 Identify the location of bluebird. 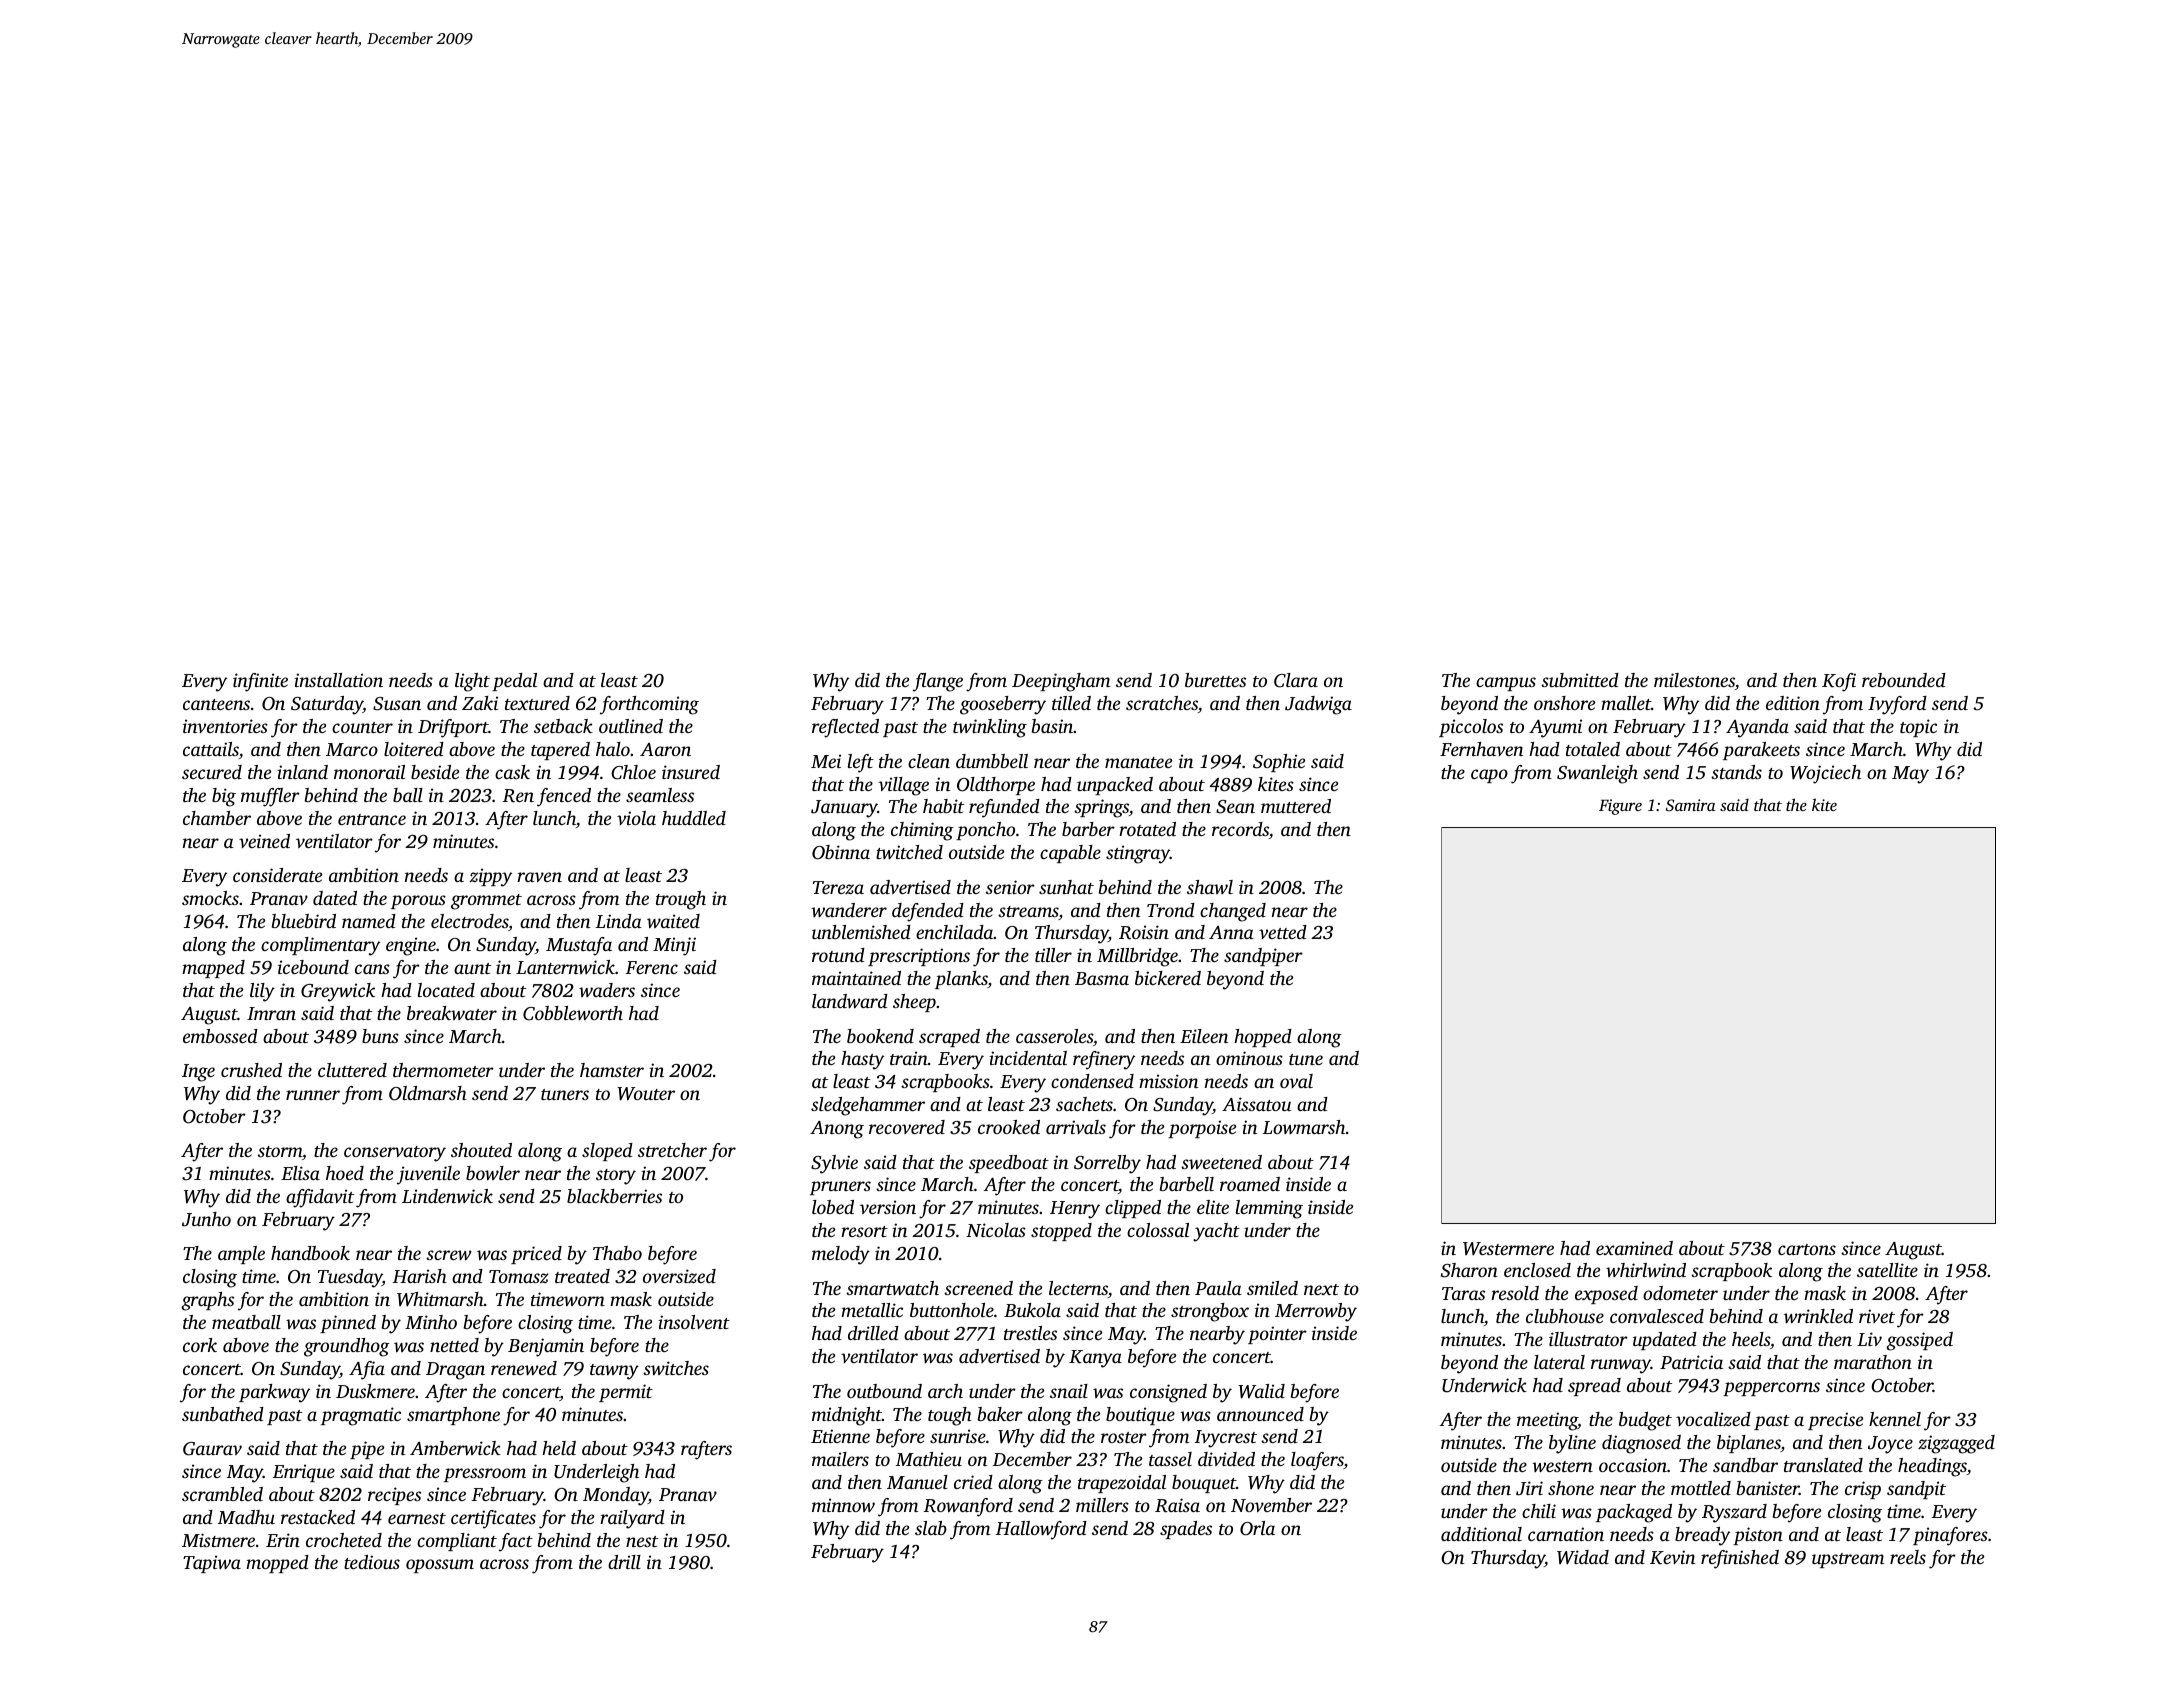
(303, 921).
